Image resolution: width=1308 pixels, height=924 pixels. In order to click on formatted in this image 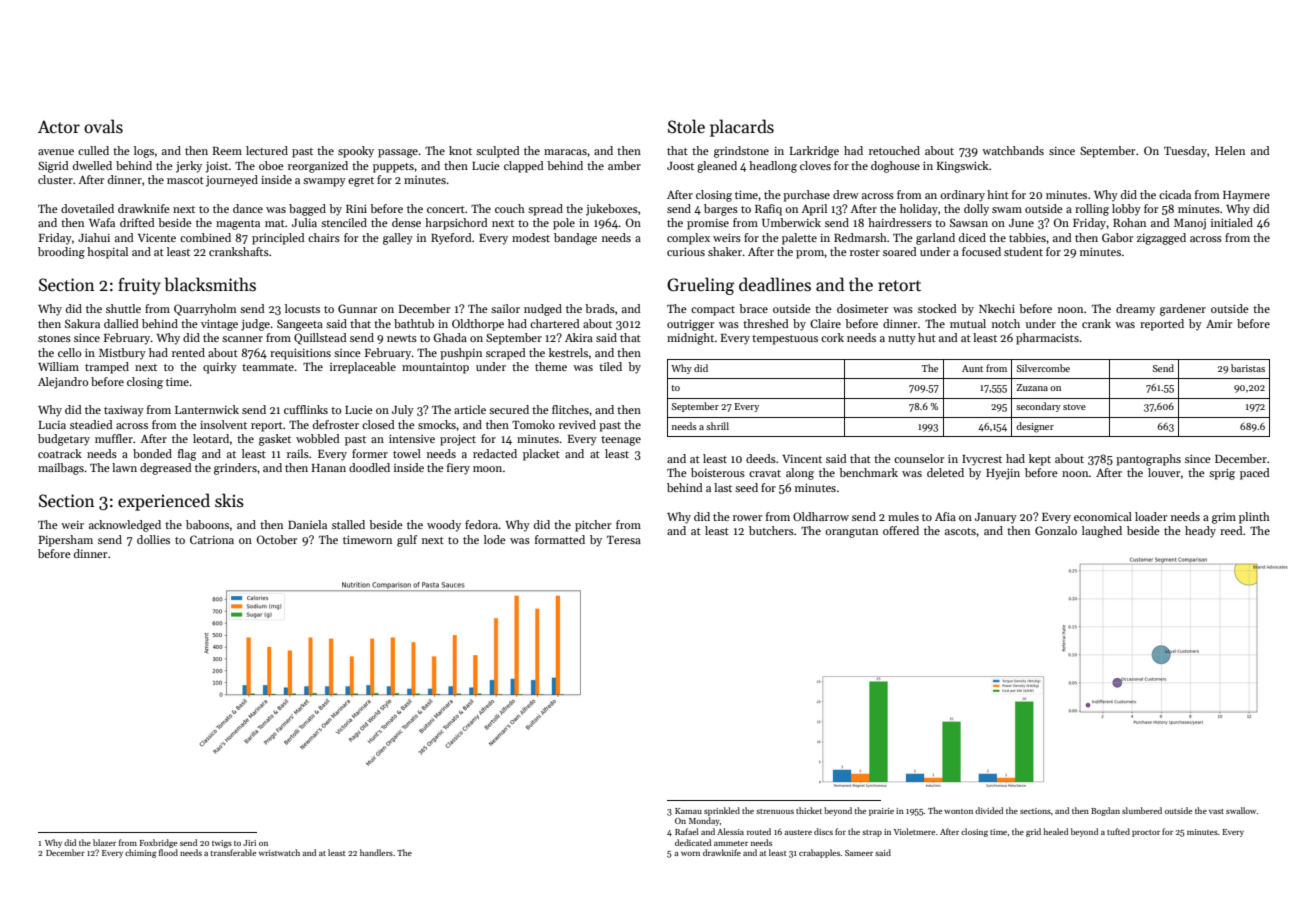, I will do `click(560, 539)`.
